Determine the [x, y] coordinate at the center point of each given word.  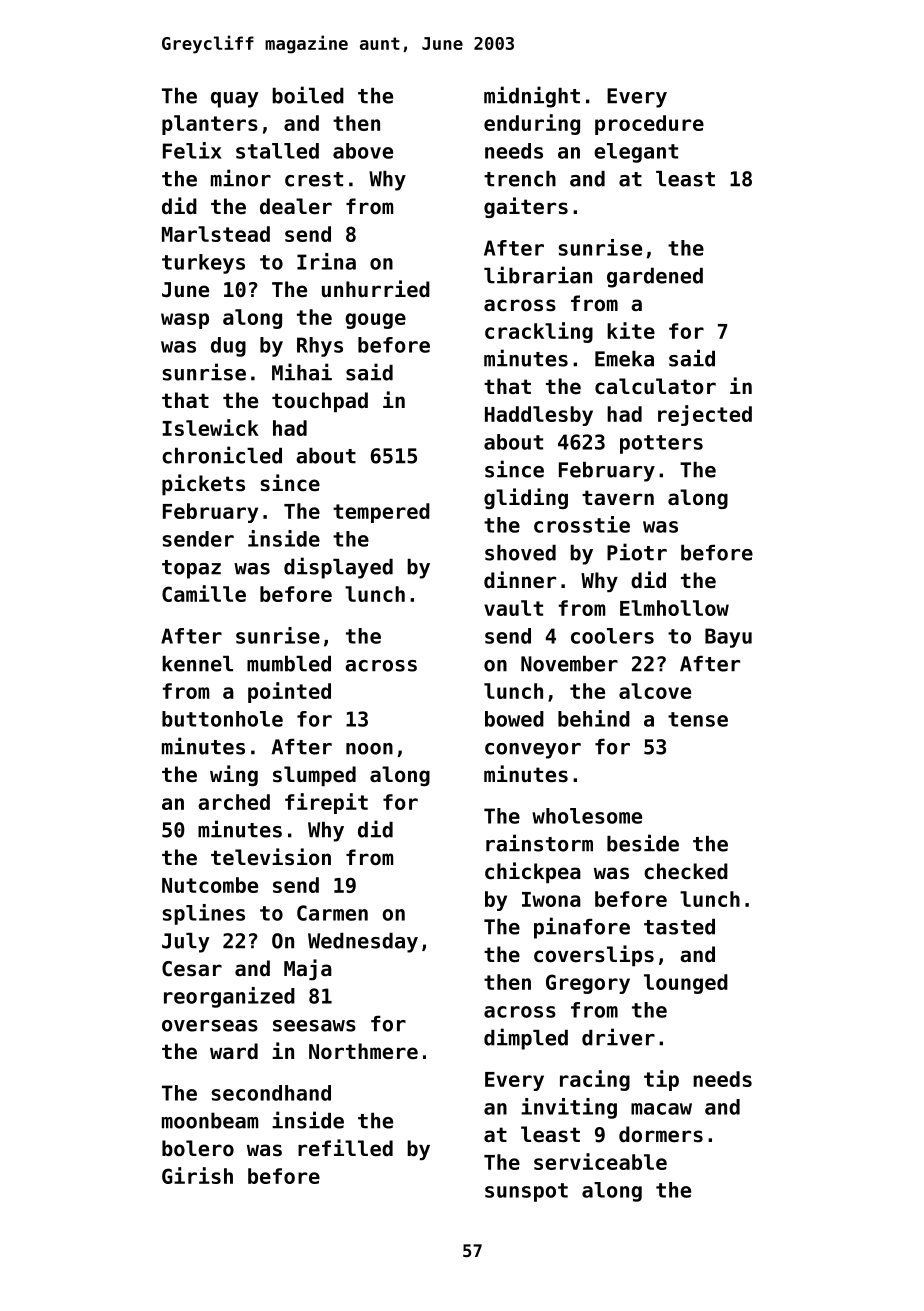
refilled [345, 1148]
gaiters [526, 207]
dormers [661, 1134]
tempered [381, 513]
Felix [192, 150]
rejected [705, 415]
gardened [655, 278]
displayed [338, 568]
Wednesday [363, 943]
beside [643, 843]
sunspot [526, 1192]
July [186, 943]
